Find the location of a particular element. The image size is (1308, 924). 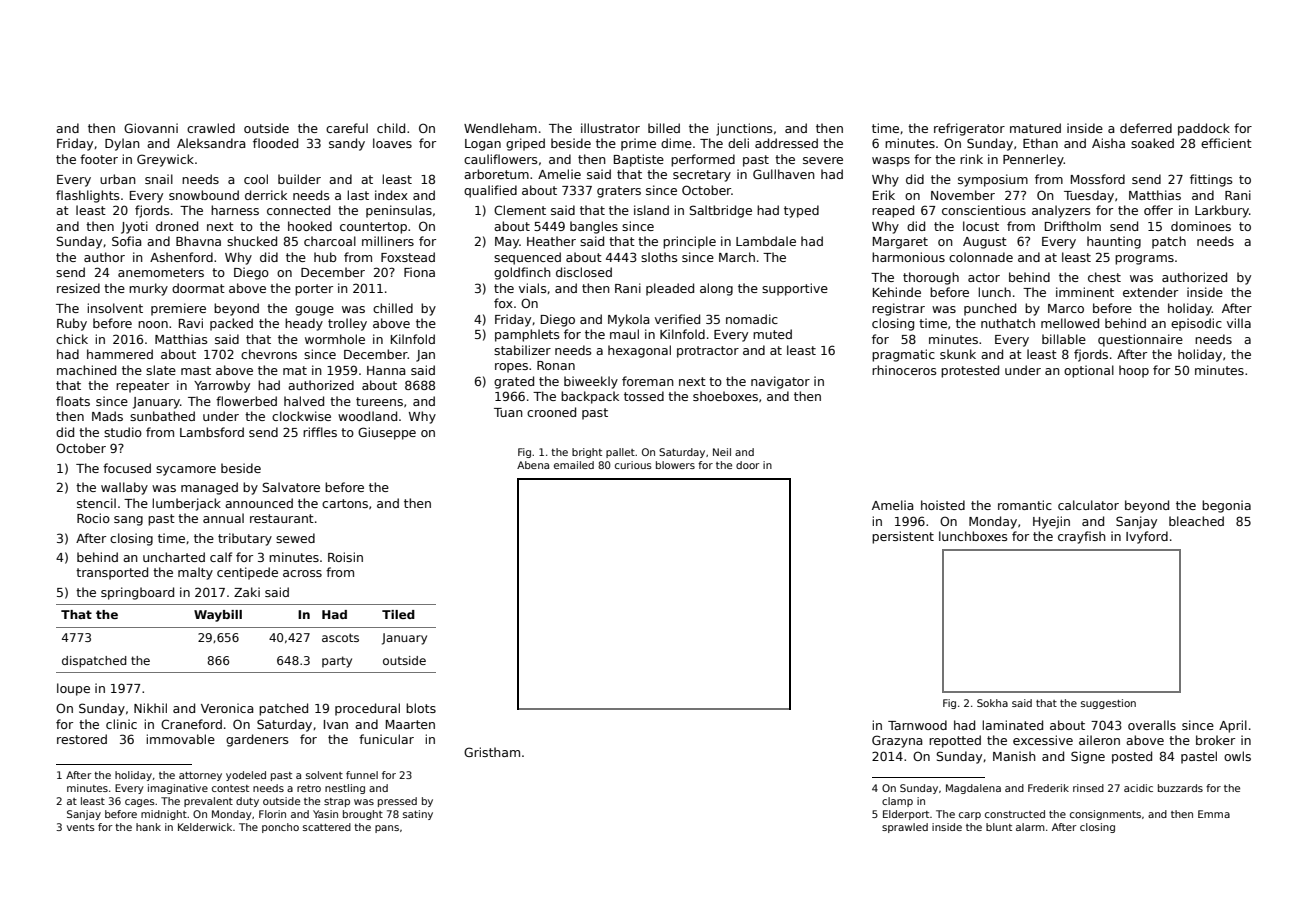

consignments is located at coordinates (1105, 815).
